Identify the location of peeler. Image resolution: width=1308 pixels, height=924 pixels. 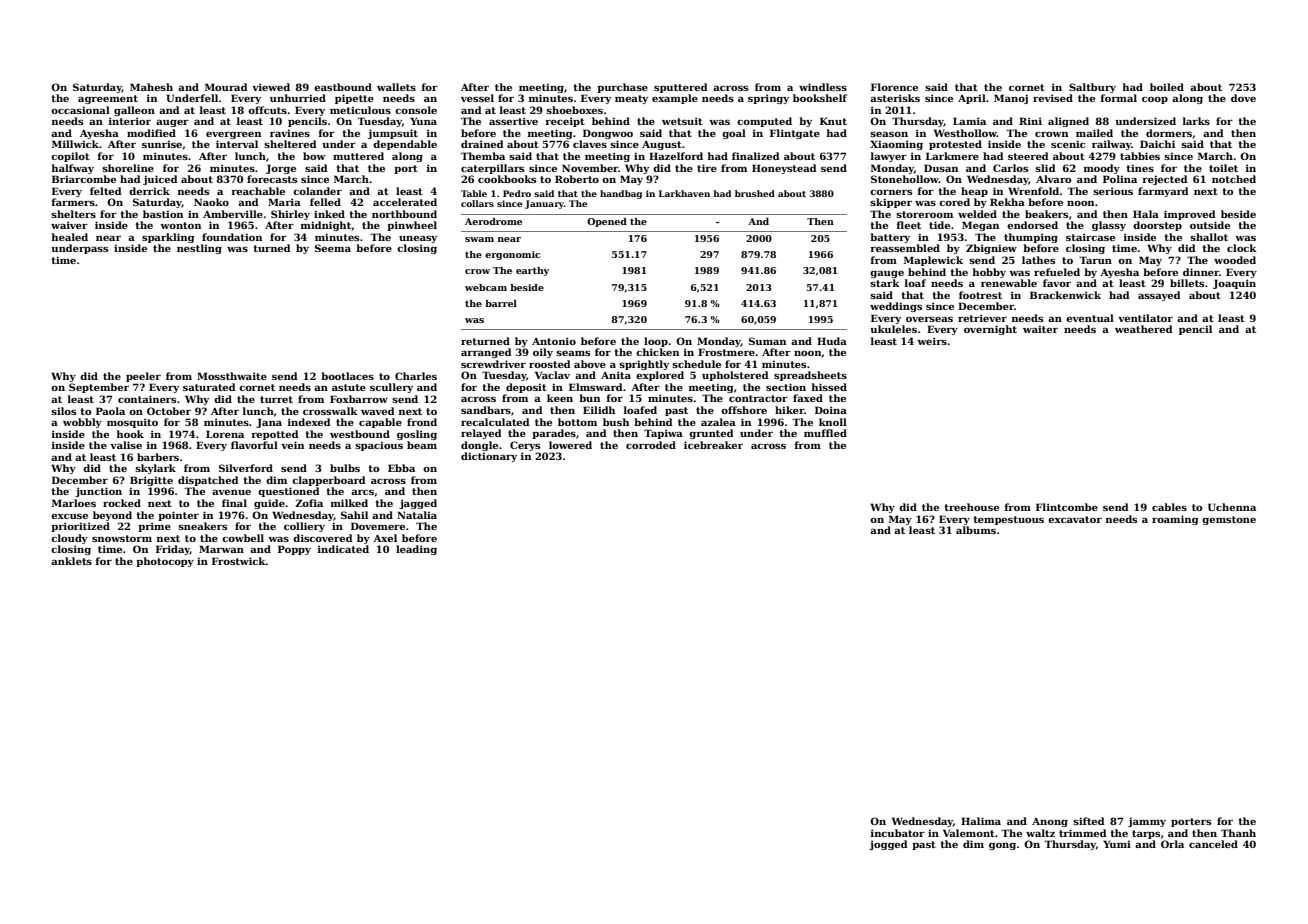
(143, 377).
